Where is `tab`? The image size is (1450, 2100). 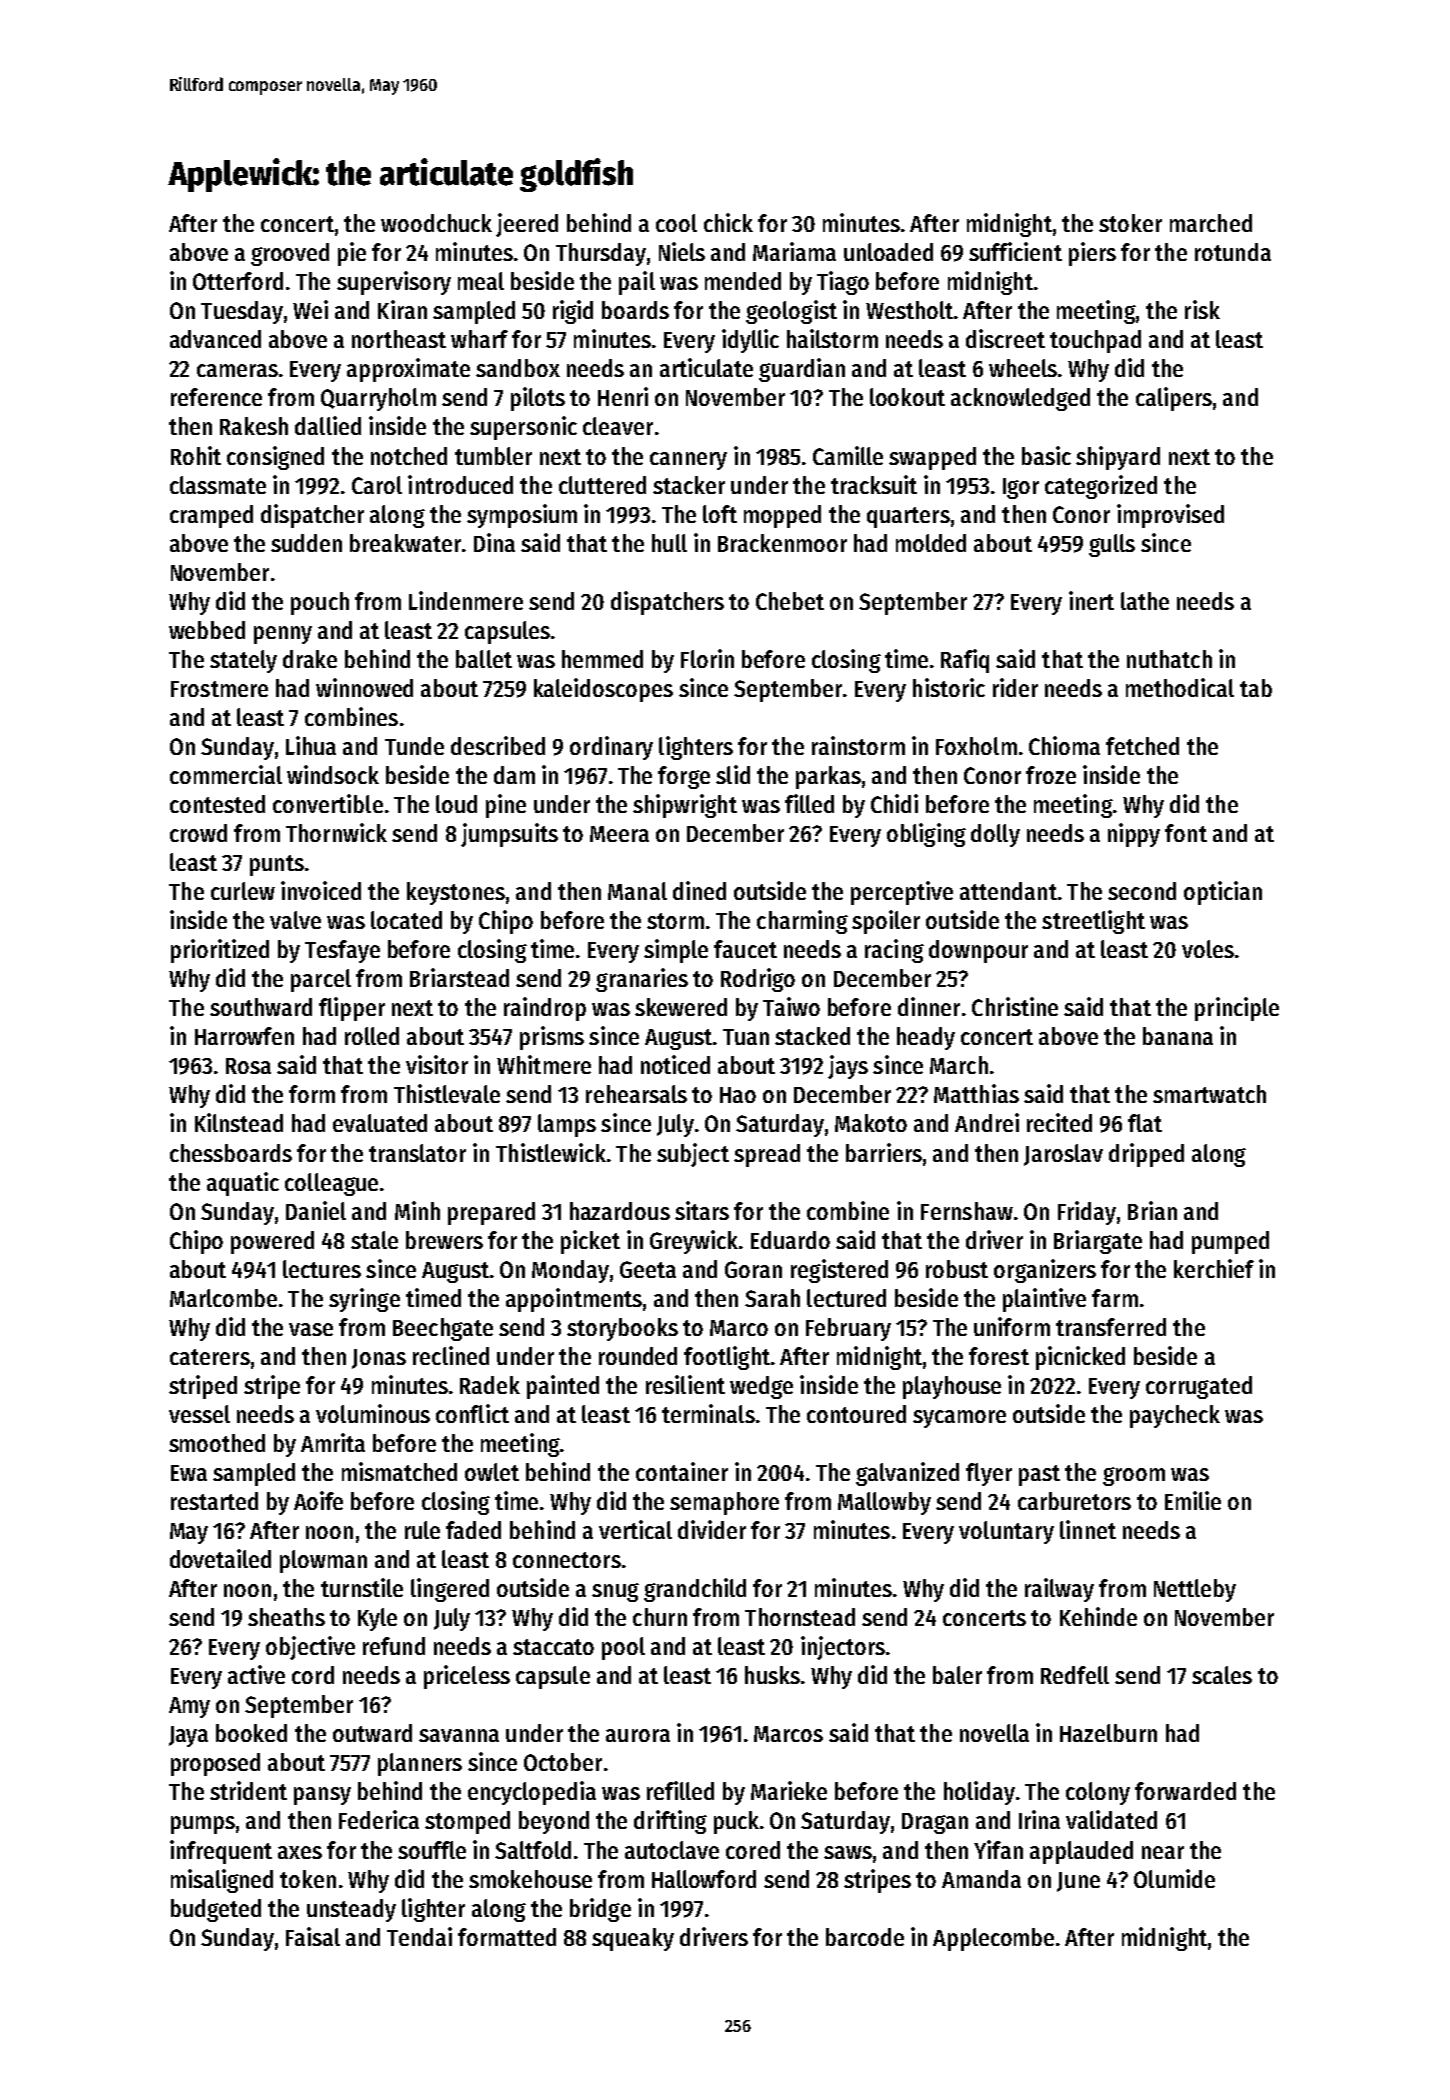 tab is located at coordinates (1256, 688).
